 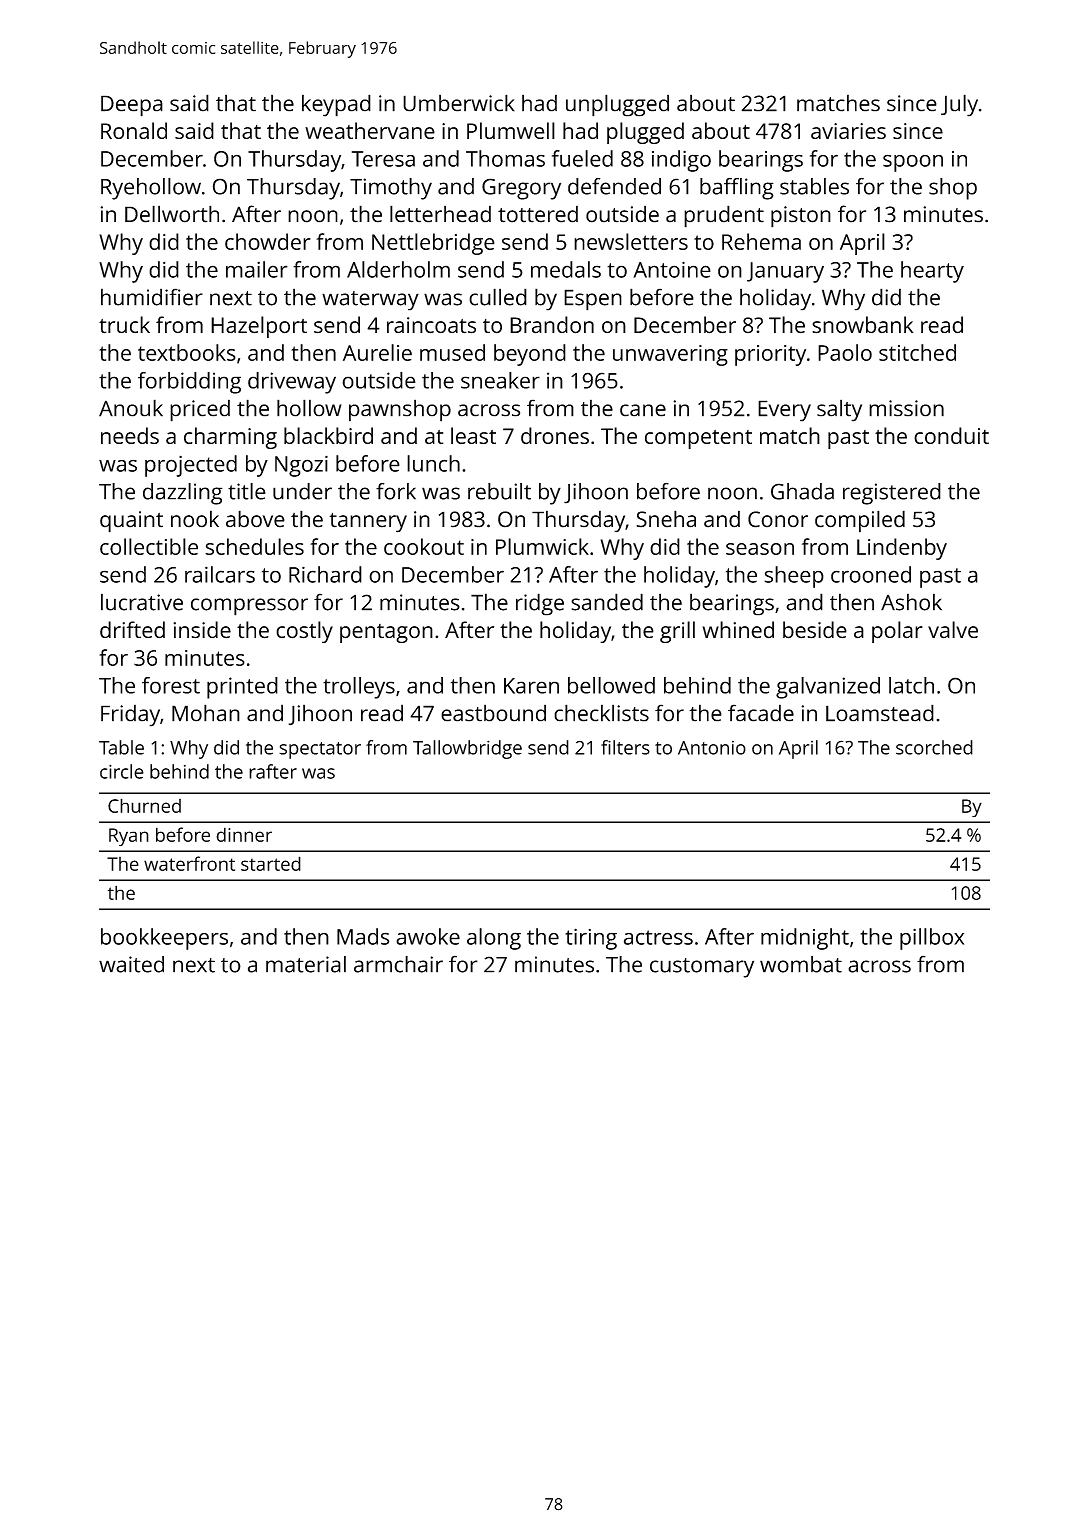 What do you see at coordinates (131, 964) in the screenshot?
I see `waited` at bounding box center [131, 964].
